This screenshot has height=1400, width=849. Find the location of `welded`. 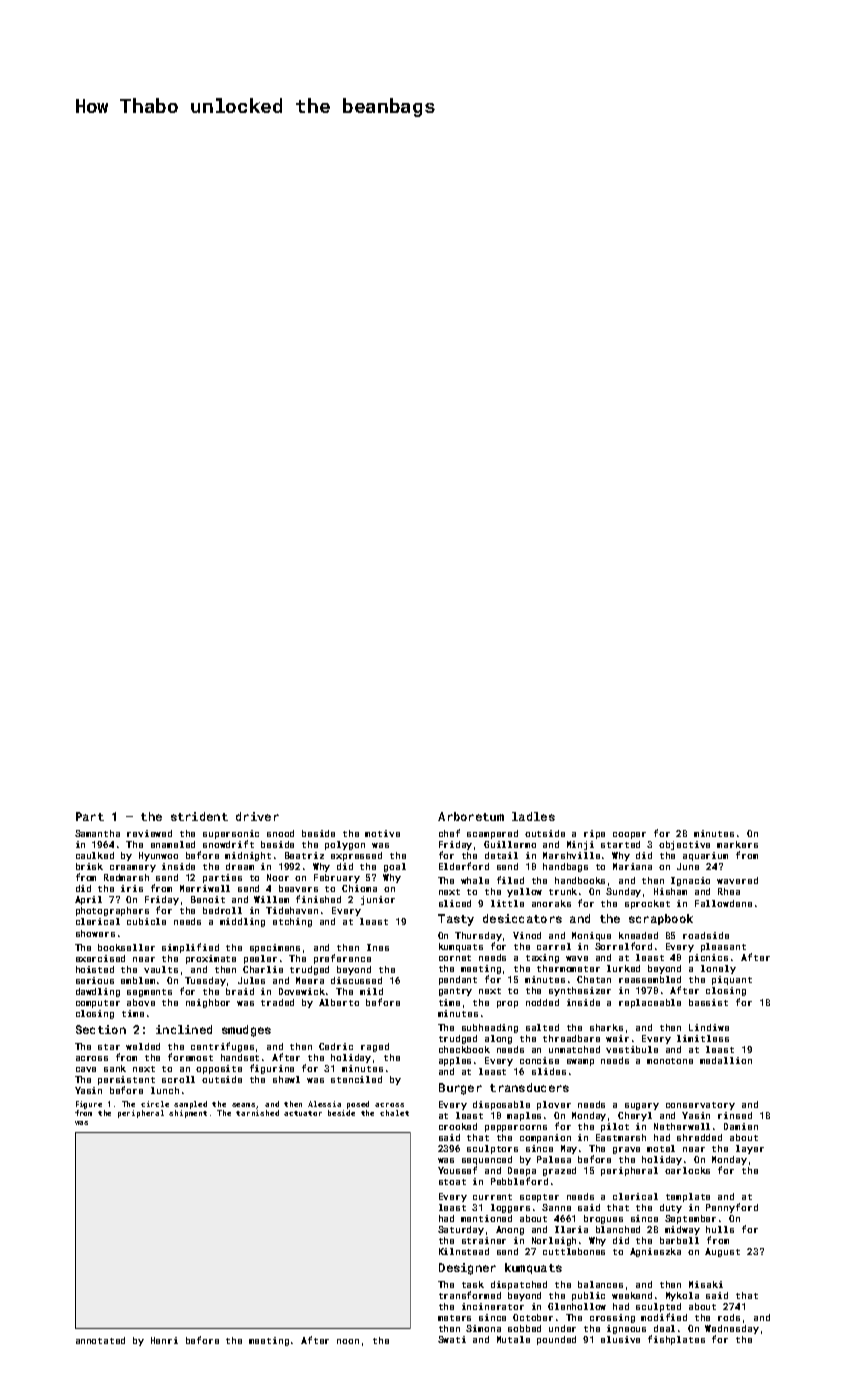

welded is located at coordinates (143, 1046).
